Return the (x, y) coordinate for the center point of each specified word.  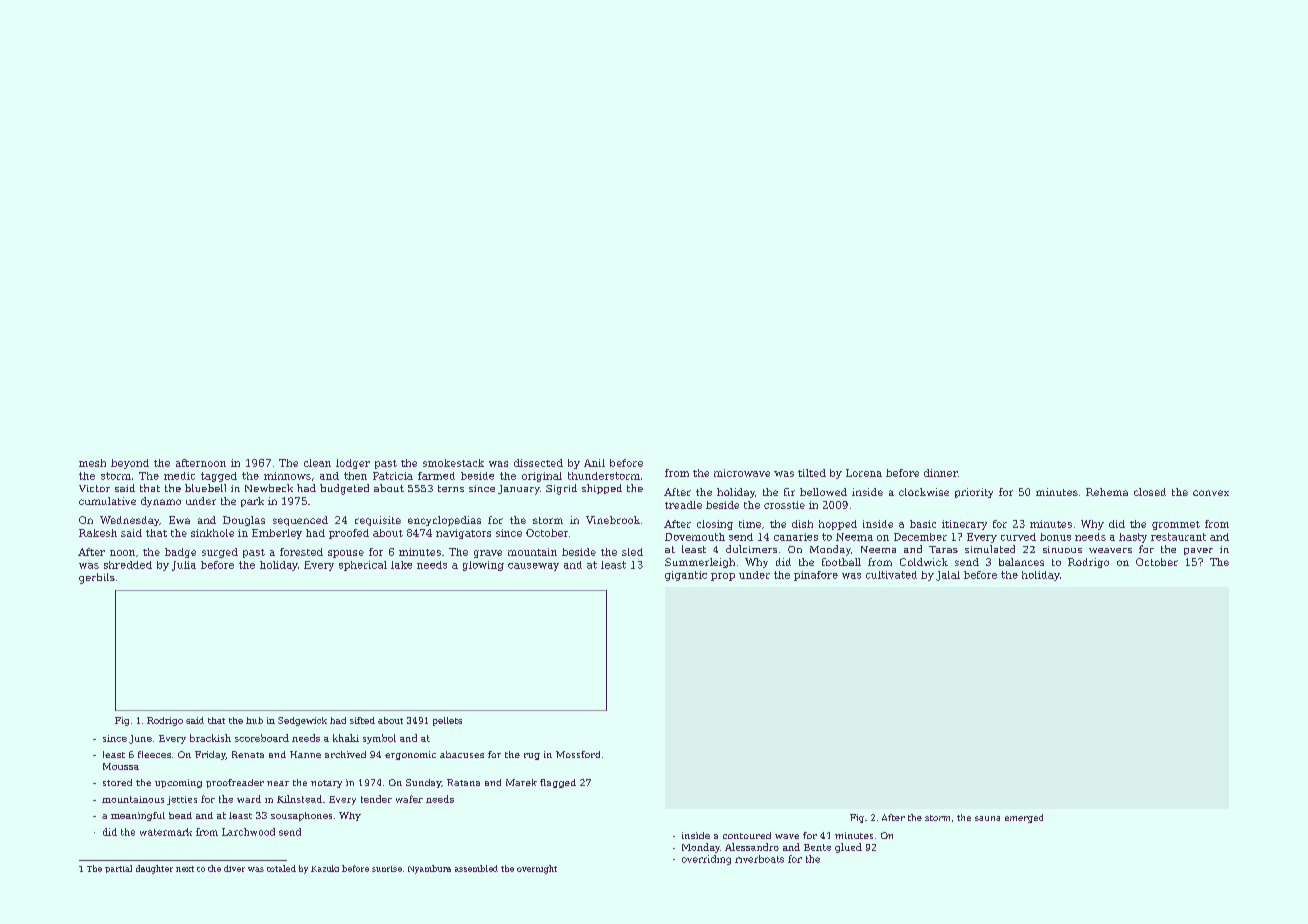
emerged (1024, 818)
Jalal (948, 576)
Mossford (578, 754)
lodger (353, 464)
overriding (706, 860)
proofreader (235, 783)
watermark (166, 832)
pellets (447, 721)
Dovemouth (695, 537)
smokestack (453, 463)
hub (254, 720)
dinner (941, 473)
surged (220, 553)
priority (974, 493)
